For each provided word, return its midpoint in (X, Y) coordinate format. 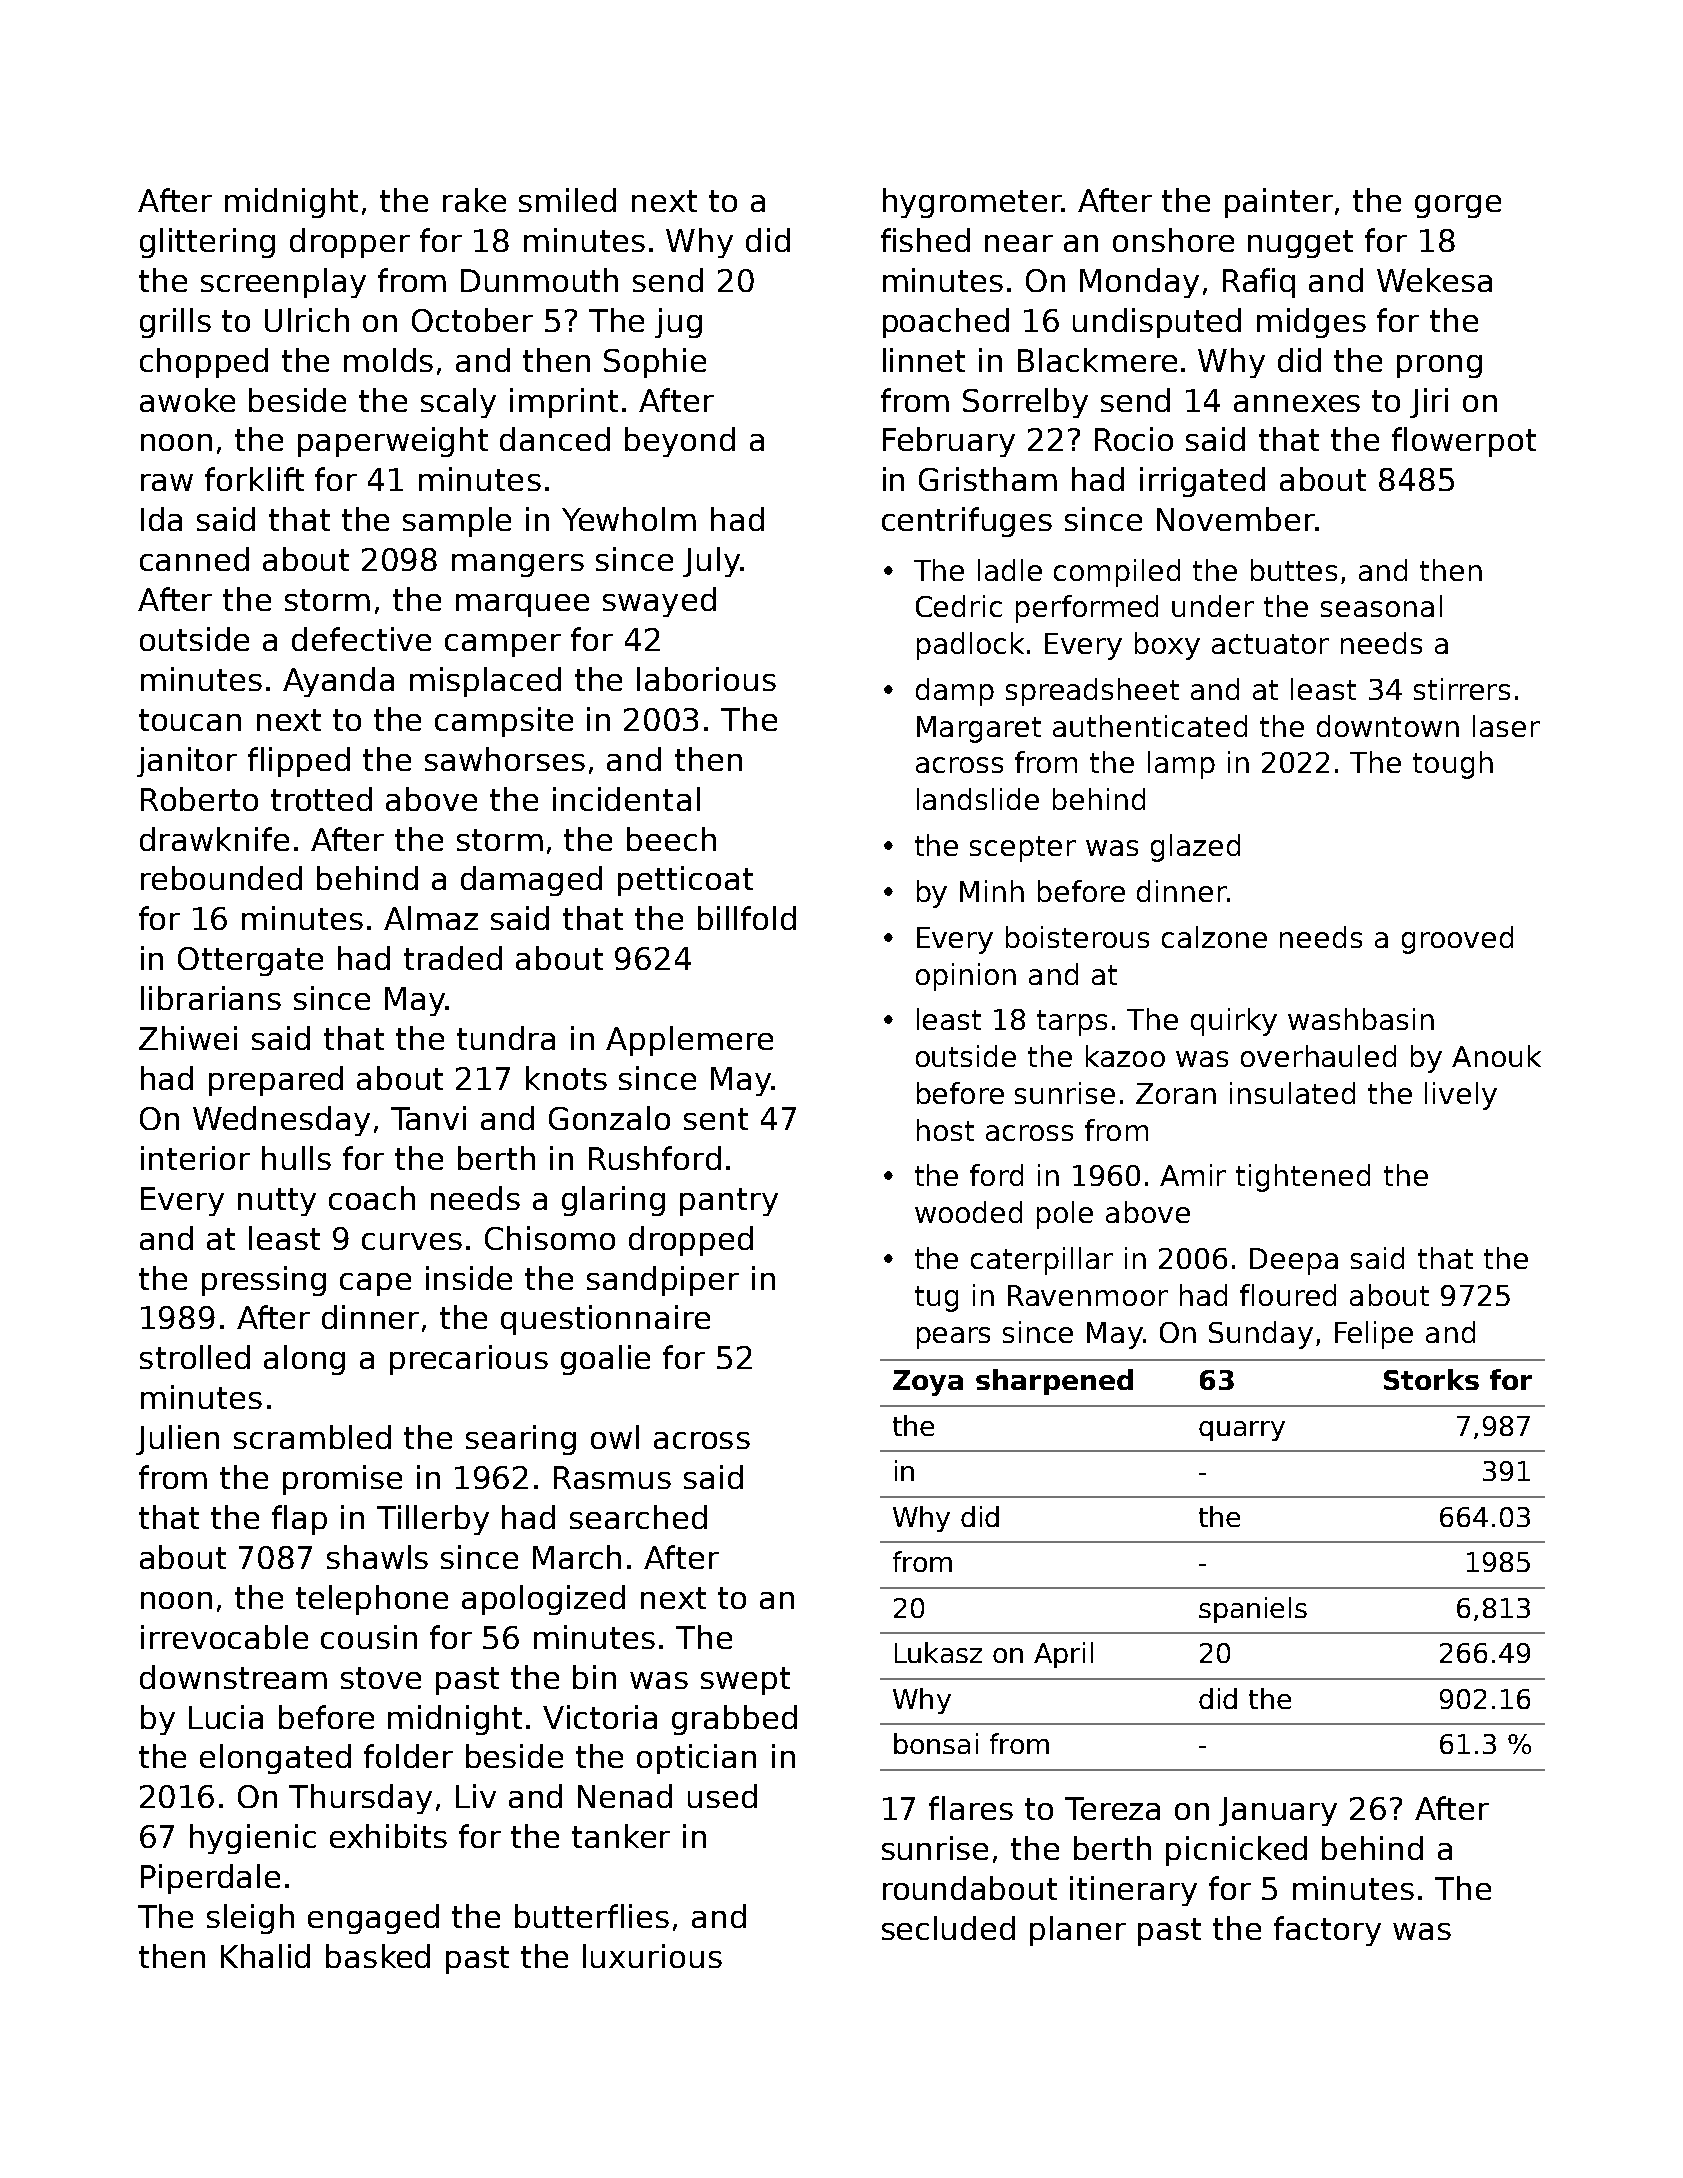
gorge (1458, 206)
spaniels (1253, 1610)
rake (474, 200)
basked (378, 1956)
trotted (321, 799)
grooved (1457, 940)
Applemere (689, 1041)
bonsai (936, 1743)
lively (1461, 1096)
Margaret (979, 729)
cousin (369, 1637)
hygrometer (972, 203)
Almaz (431, 918)
